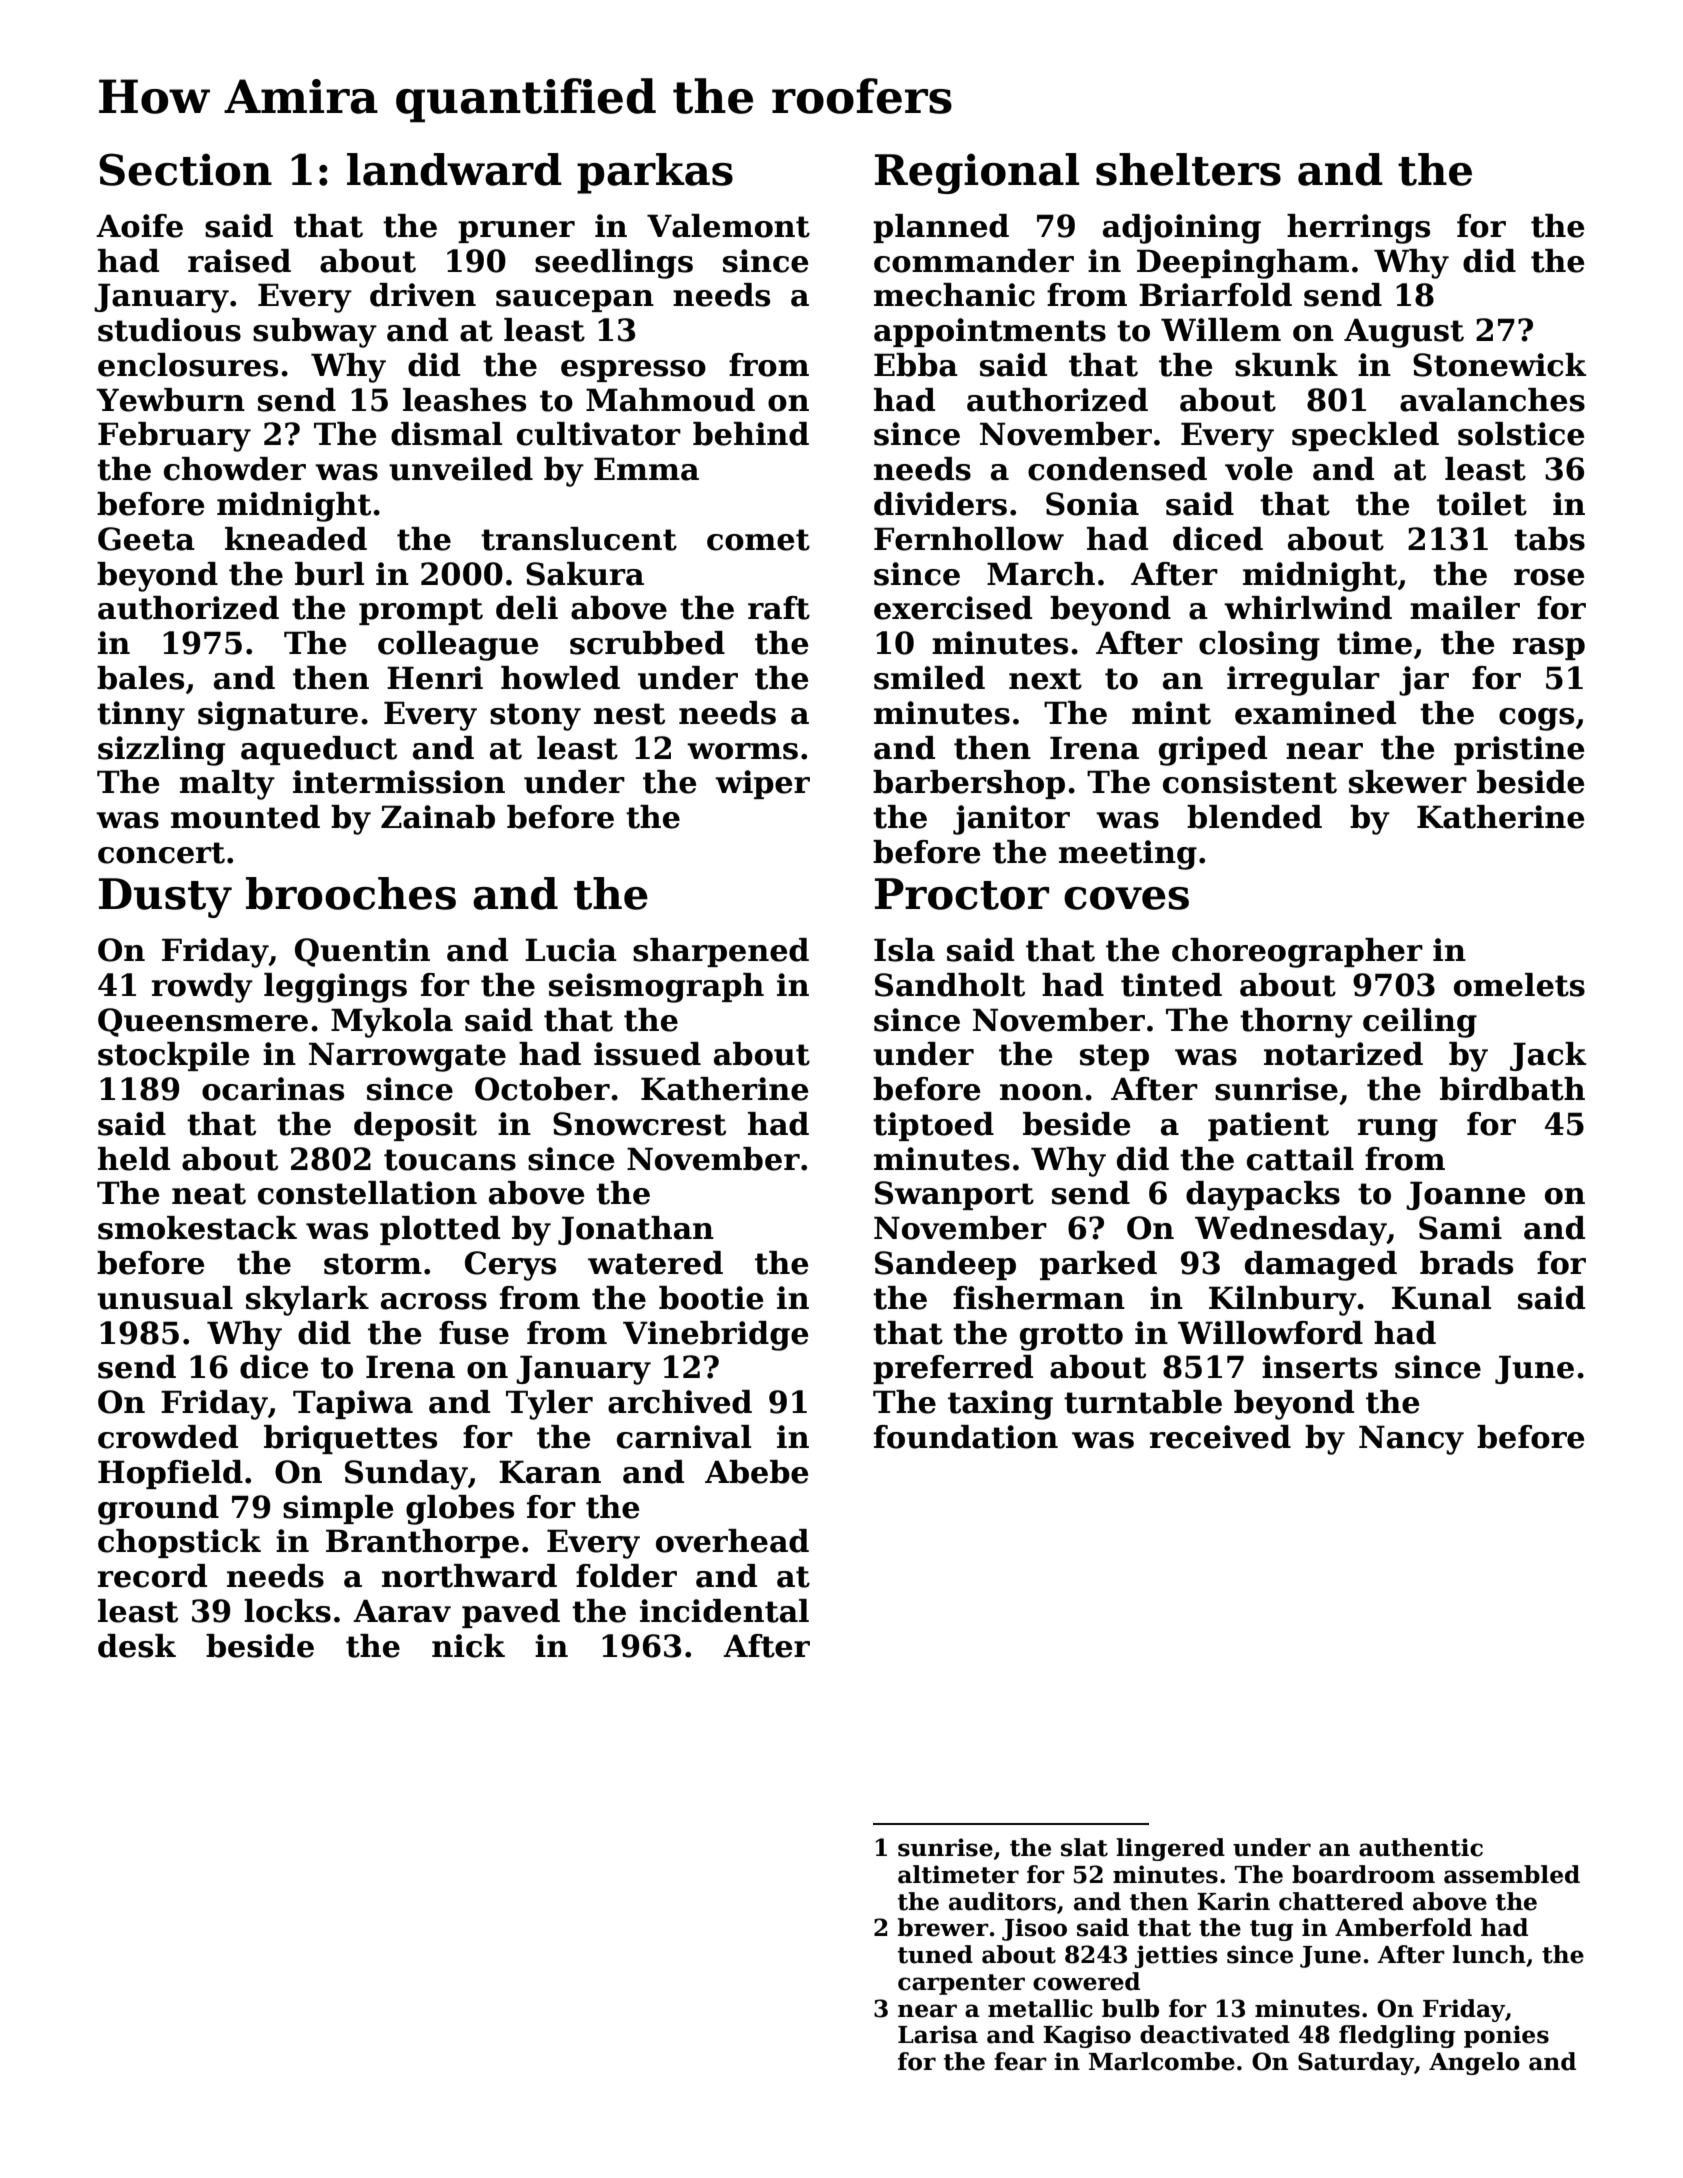 The image size is (1683, 2178). Describe the element at coordinates (464, 400) in the screenshot. I see `leashes` at that location.
